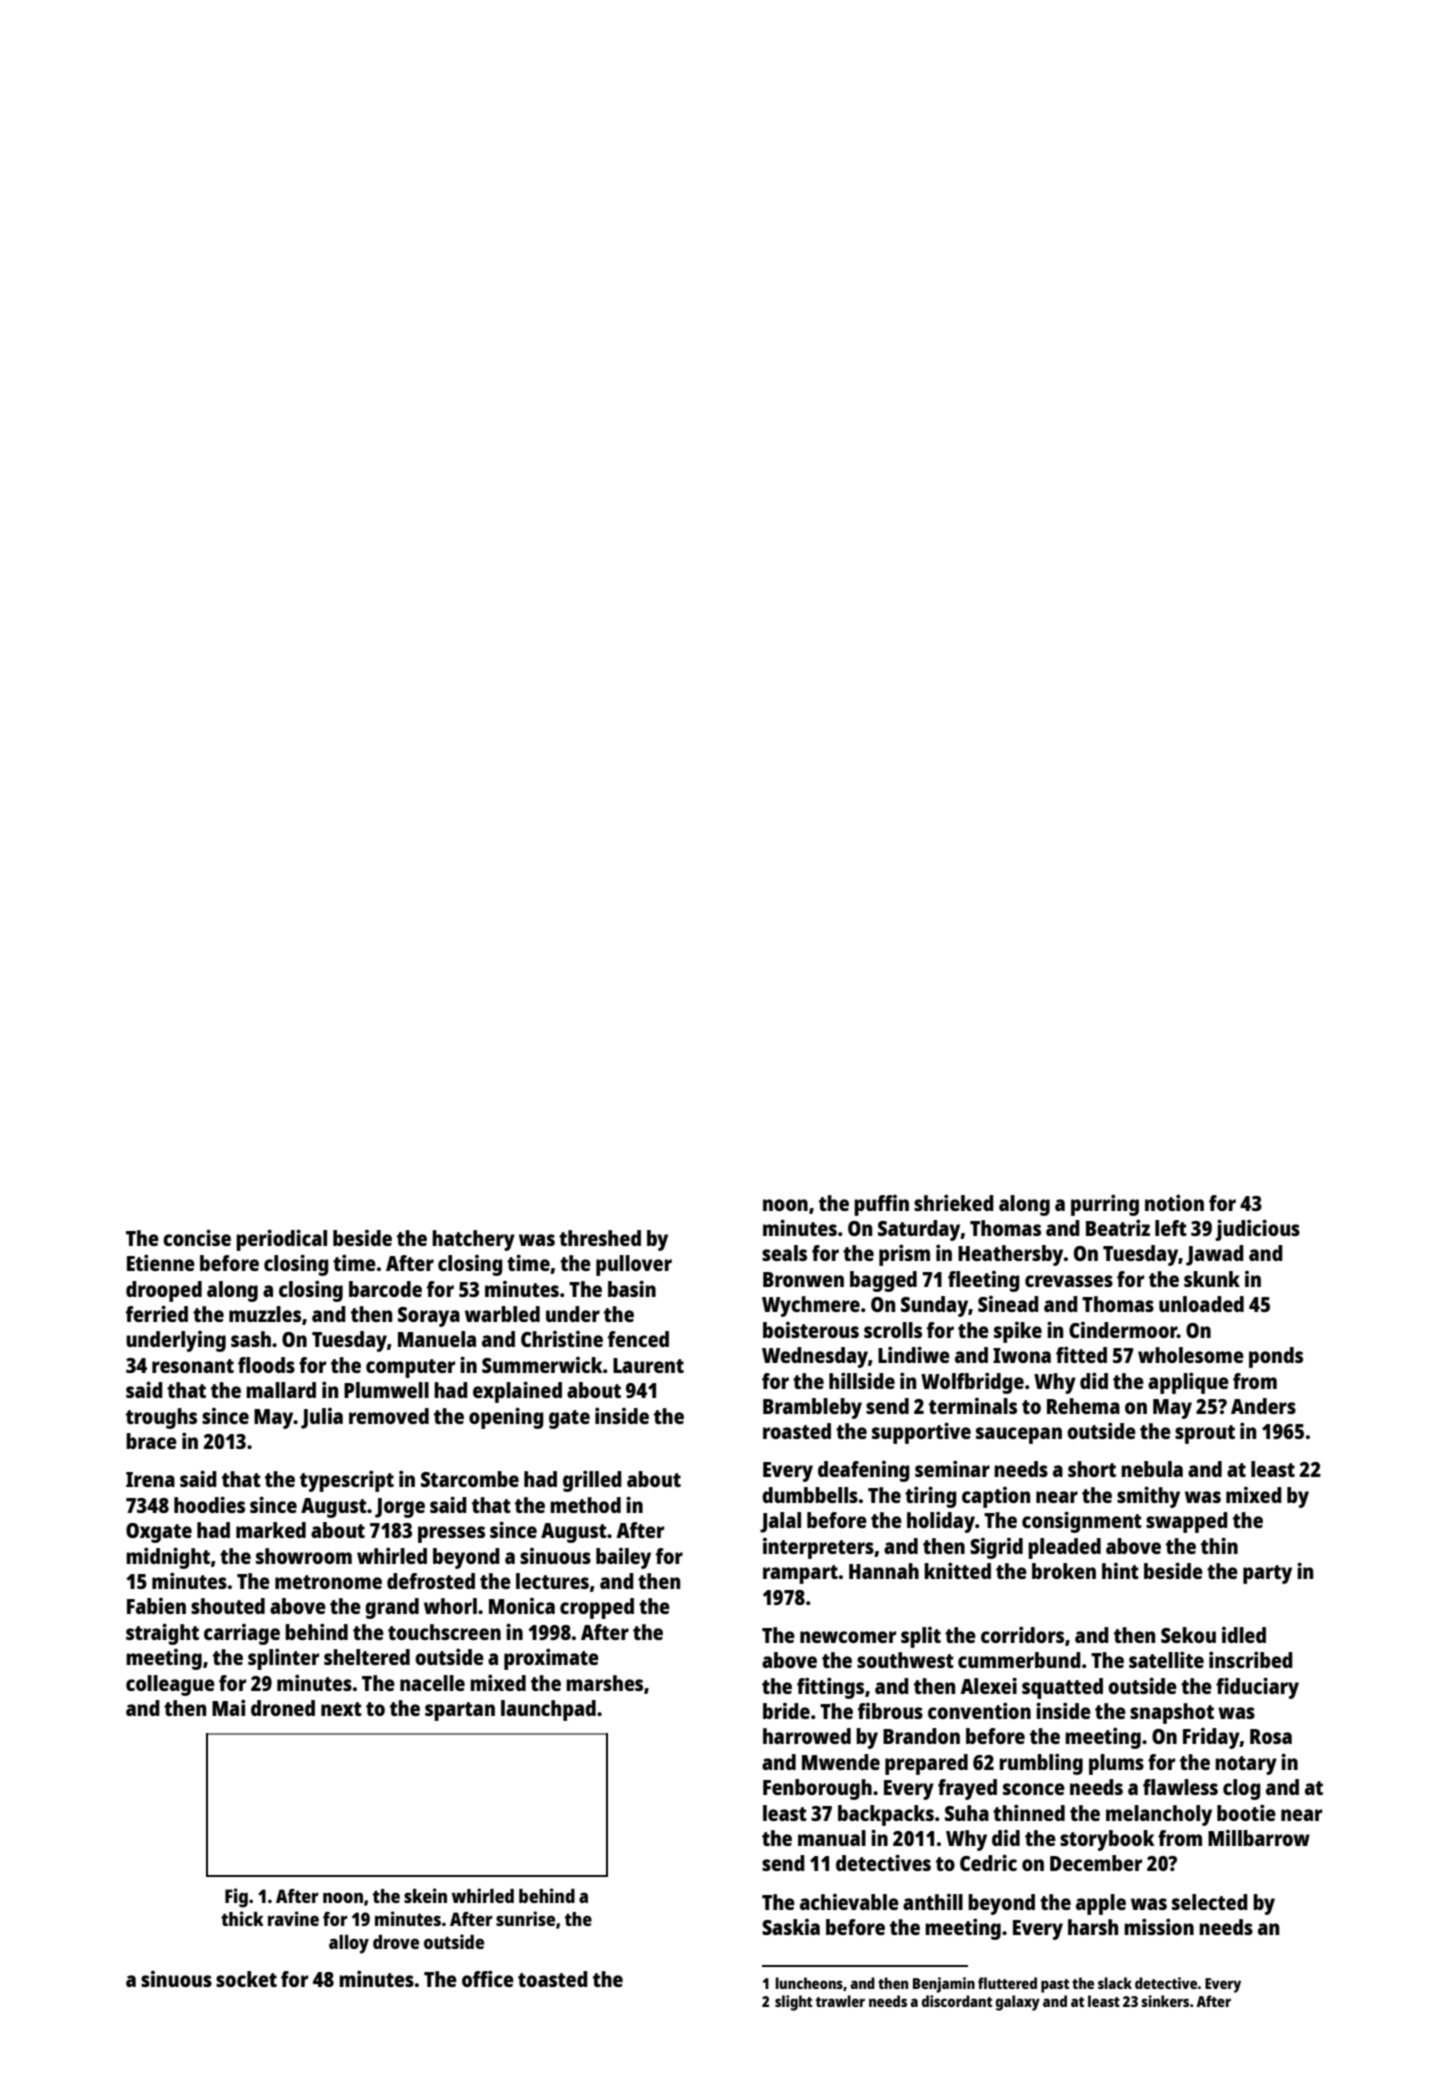 This screenshot has height=2100, width=1450. Describe the element at coordinates (791, 1927) in the screenshot. I see `Saskia` at that location.
